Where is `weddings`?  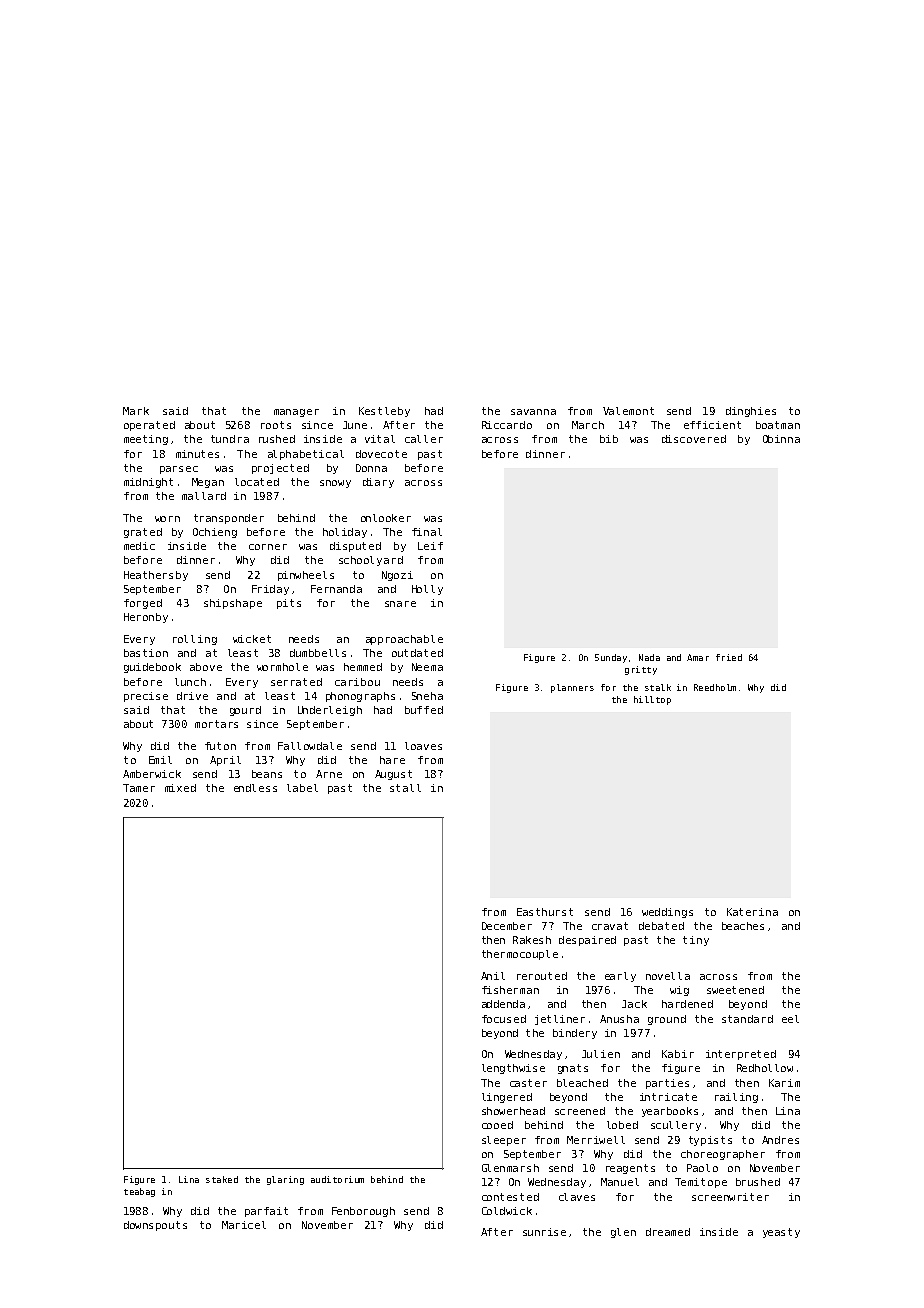 weddings is located at coordinates (667, 913).
